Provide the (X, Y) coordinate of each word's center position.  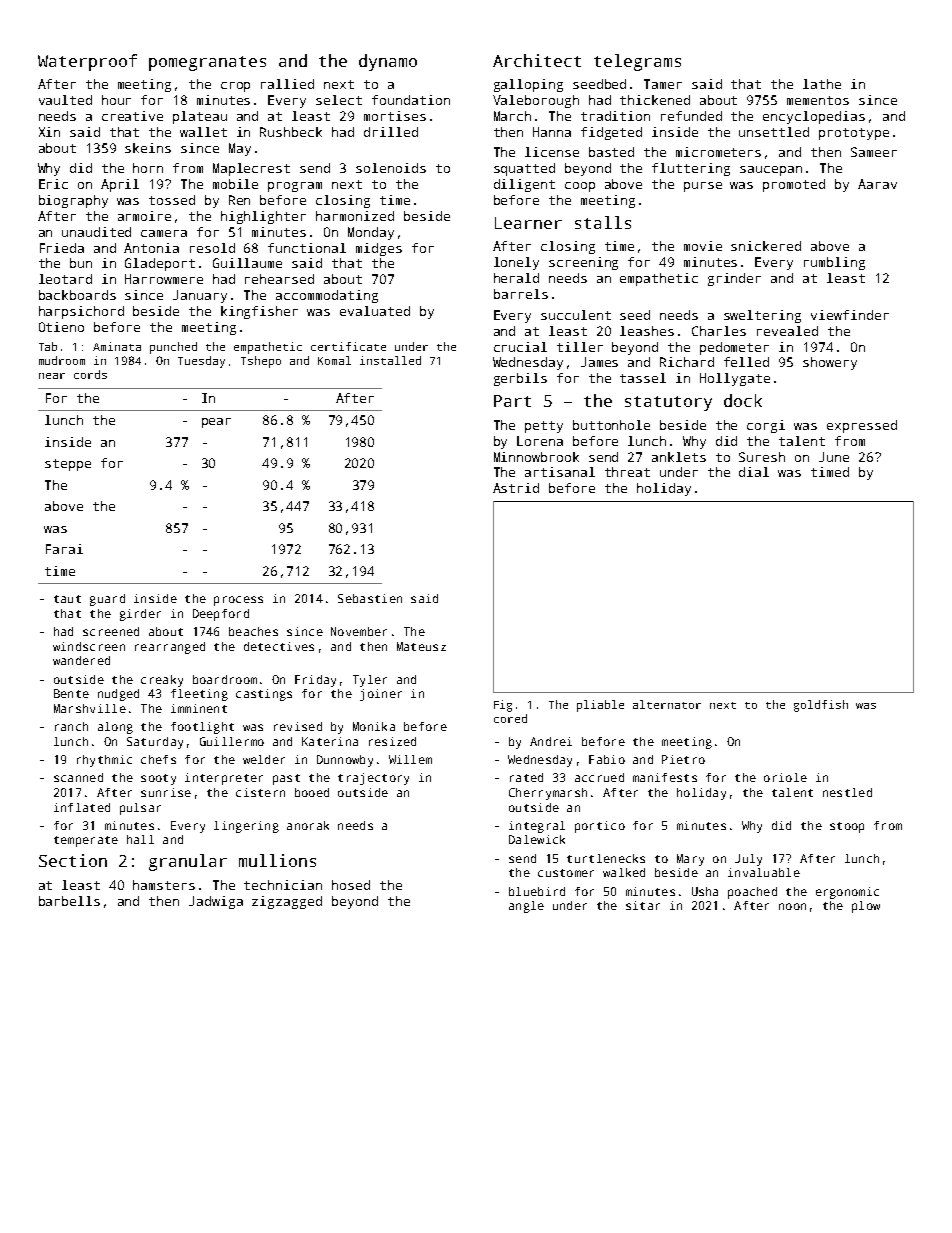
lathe (822, 84)
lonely (516, 263)
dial (754, 472)
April (120, 185)
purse (703, 187)
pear (216, 423)
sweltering (762, 316)
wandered (81, 660)
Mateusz (421, 646)
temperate (86, 841)
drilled (391, 132)
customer (566, 873)
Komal (334, 360)
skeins (148, 148)
